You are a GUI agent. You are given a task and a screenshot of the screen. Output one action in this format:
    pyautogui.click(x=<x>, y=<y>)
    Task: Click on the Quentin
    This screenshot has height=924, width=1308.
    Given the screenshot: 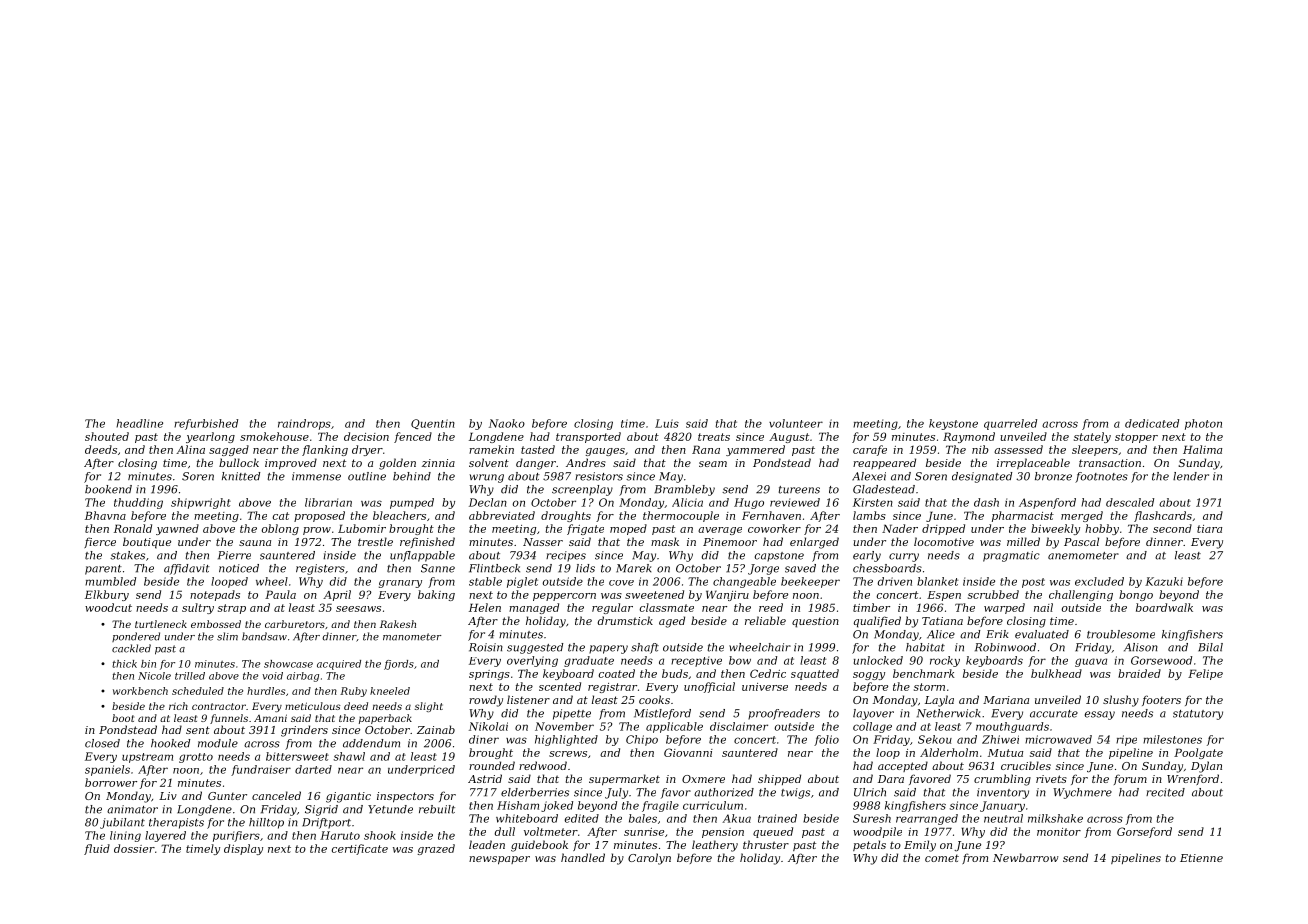 What is the action you would take?
    pyautogui.click(x=433, y=424)
